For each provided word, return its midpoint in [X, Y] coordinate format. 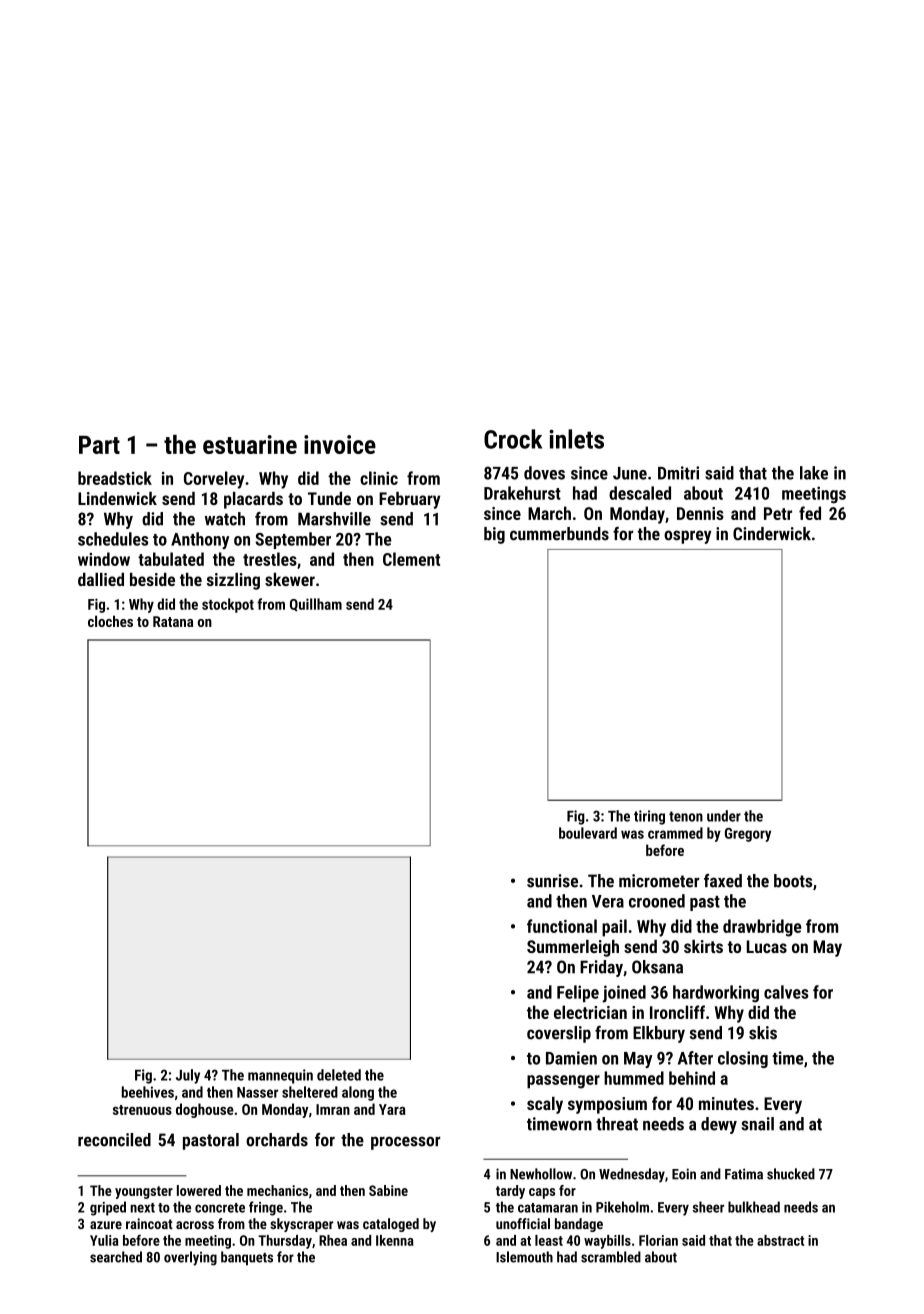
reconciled [114, 1140]
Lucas [767, 946]
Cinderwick [772, 534]
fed [810, 513]
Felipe [578, 993]
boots [793, 881]
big [494, 535]
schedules [113, 539]
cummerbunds [559, 534]
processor [405, 1143]
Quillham [316, 605]
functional [562, 926]
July [188, 1076]
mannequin [280, 1076]
